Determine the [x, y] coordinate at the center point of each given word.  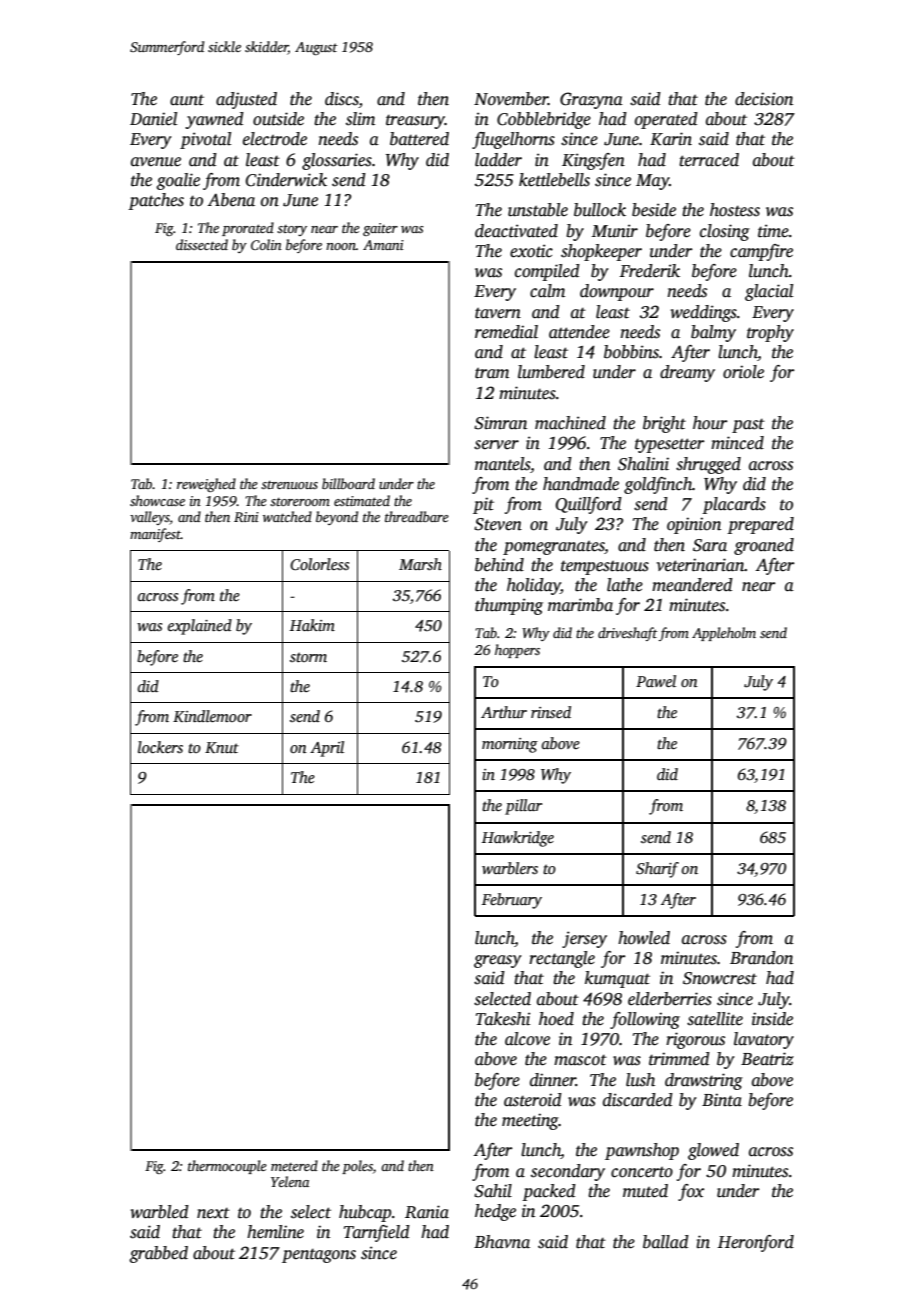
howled [644, 938]
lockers [160, 747]
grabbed [158, 1254]
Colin [266, 244]
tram [492, 373]
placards [734, 505]
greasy [498, 961]
